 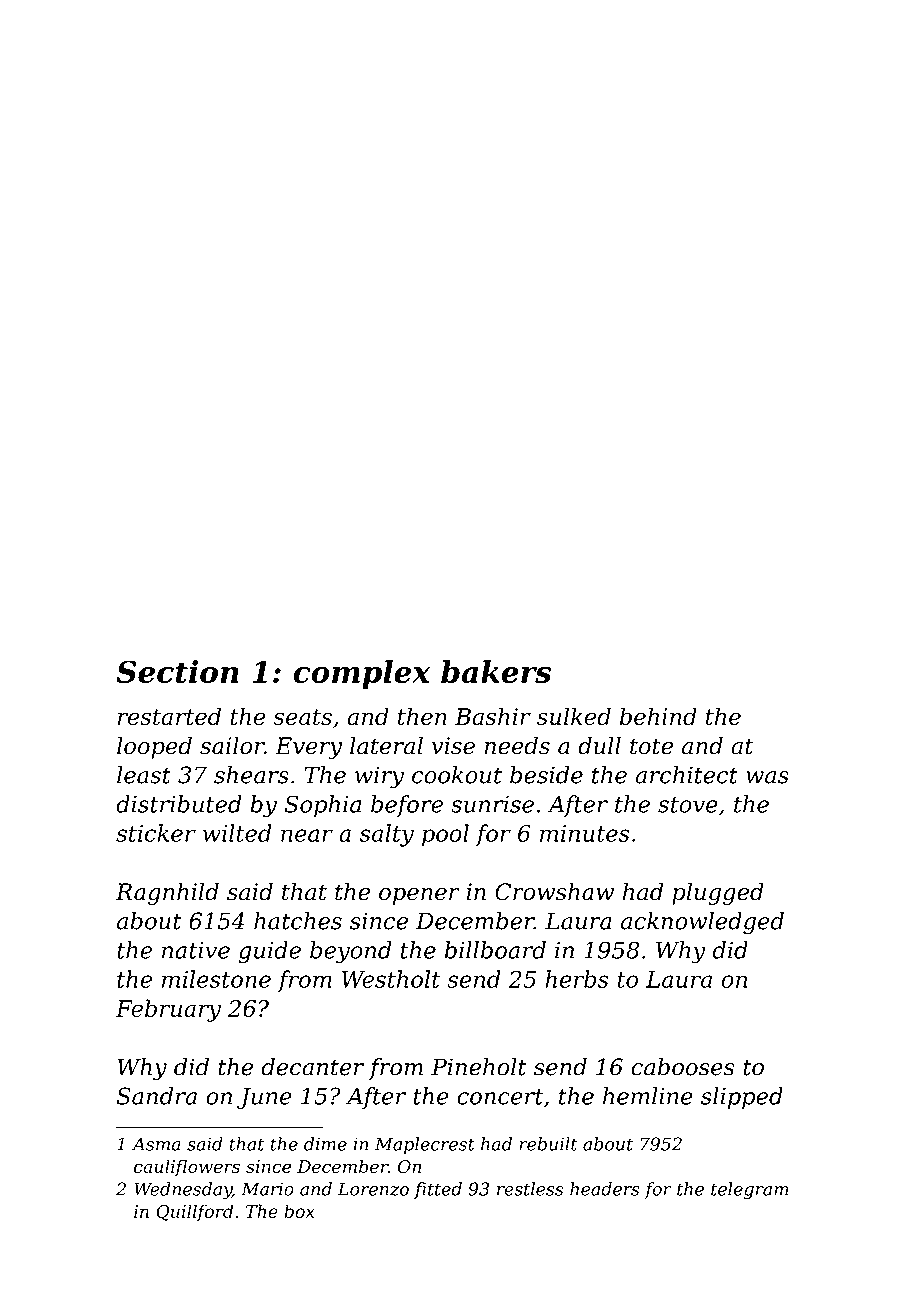 I want to click on decanter, so click(x=313, y=1067).
